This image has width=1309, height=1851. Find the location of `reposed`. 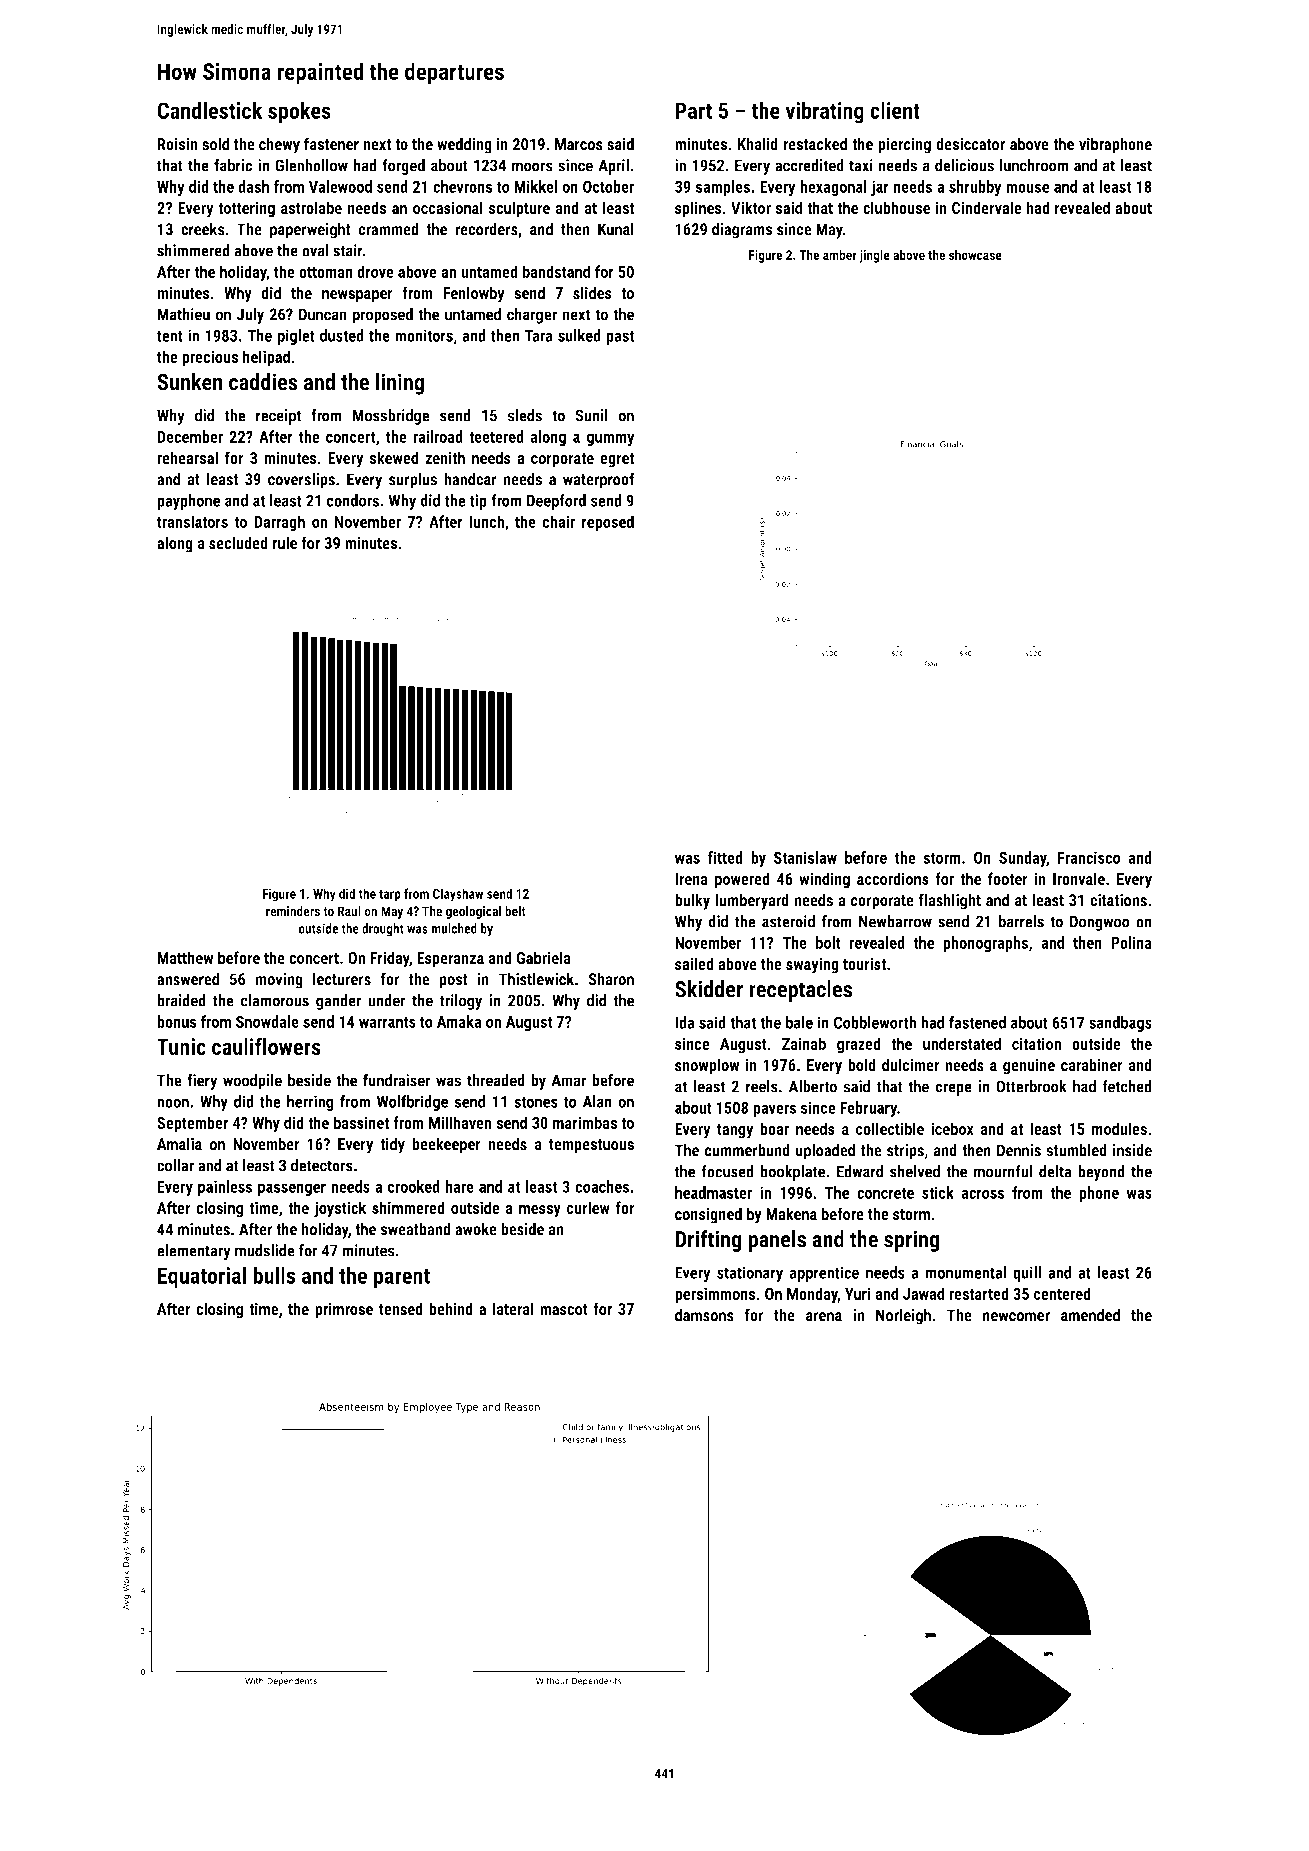

reposed is located at coordinates (608, 523).
